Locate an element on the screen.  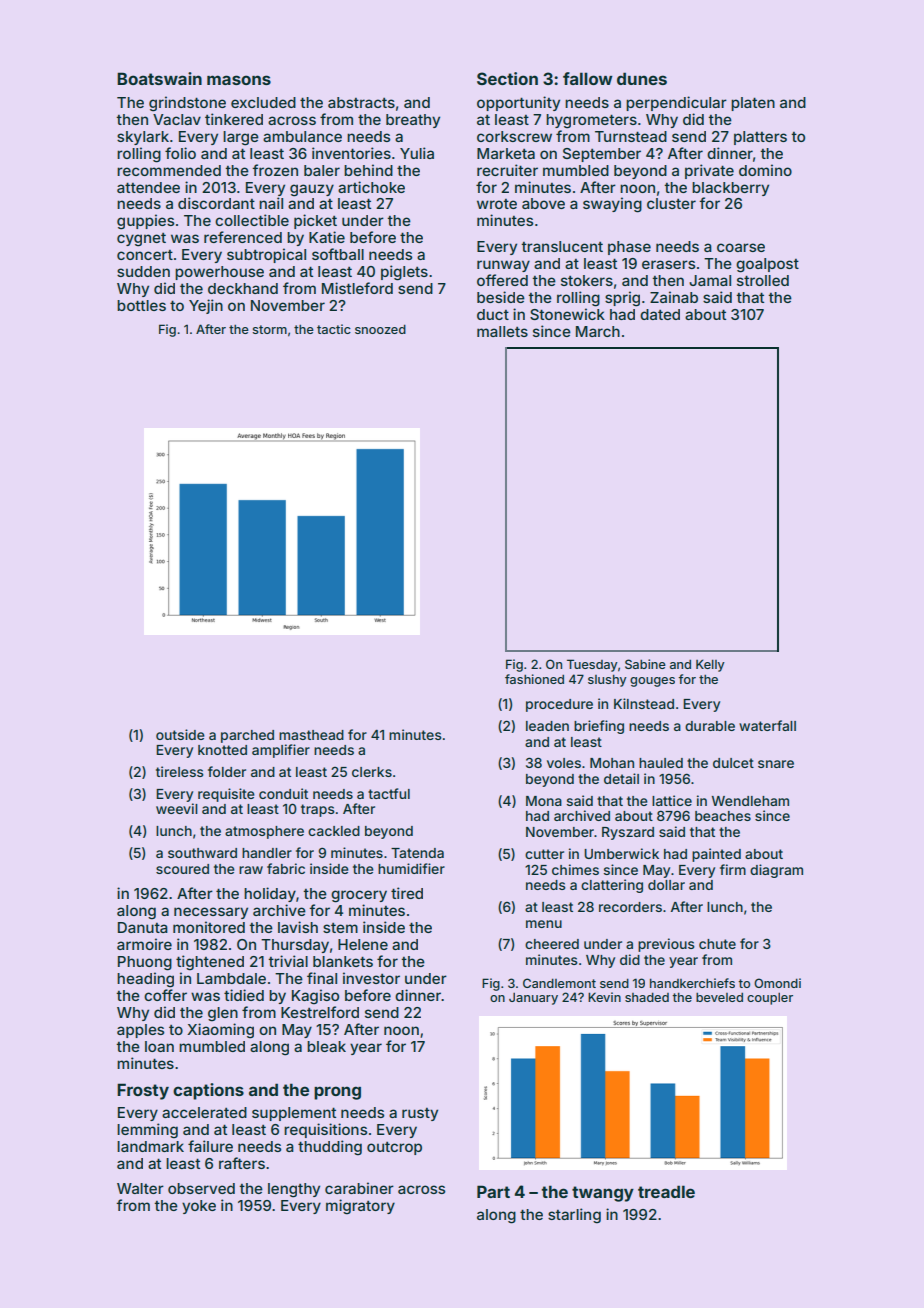
failure is located at coordinates (210, 1146).
